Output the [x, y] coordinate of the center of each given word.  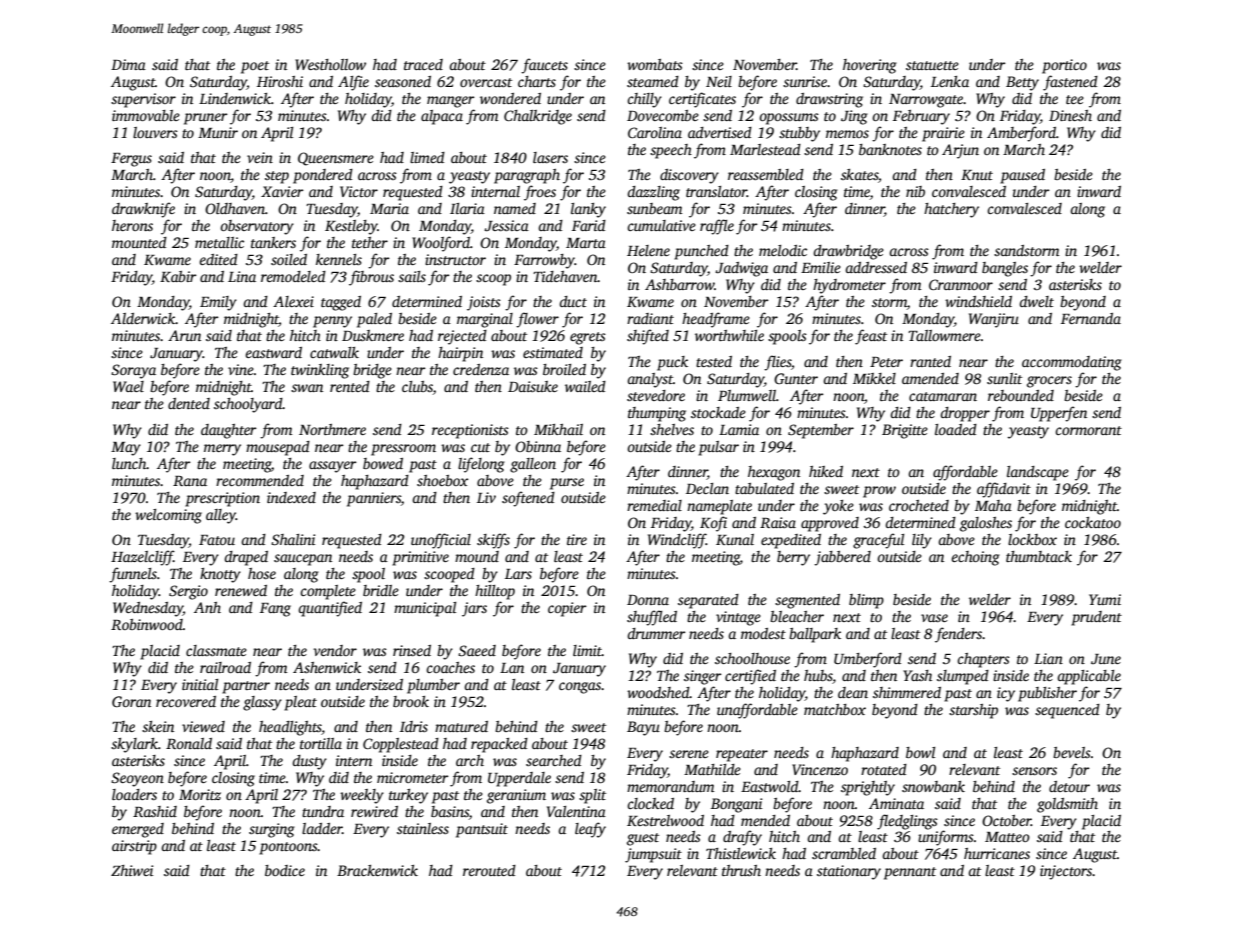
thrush [741, 870]
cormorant [1088, 430]
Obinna [538, 446]
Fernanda [1091, 318]
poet [255, 67]
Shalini [293, 539]
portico [1064, 66]
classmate [216, 650]
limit [587, 650]
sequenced [1067, 711]
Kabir [178, 276]
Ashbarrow [679, 284]
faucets [544, 66]
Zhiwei [132, 870]
